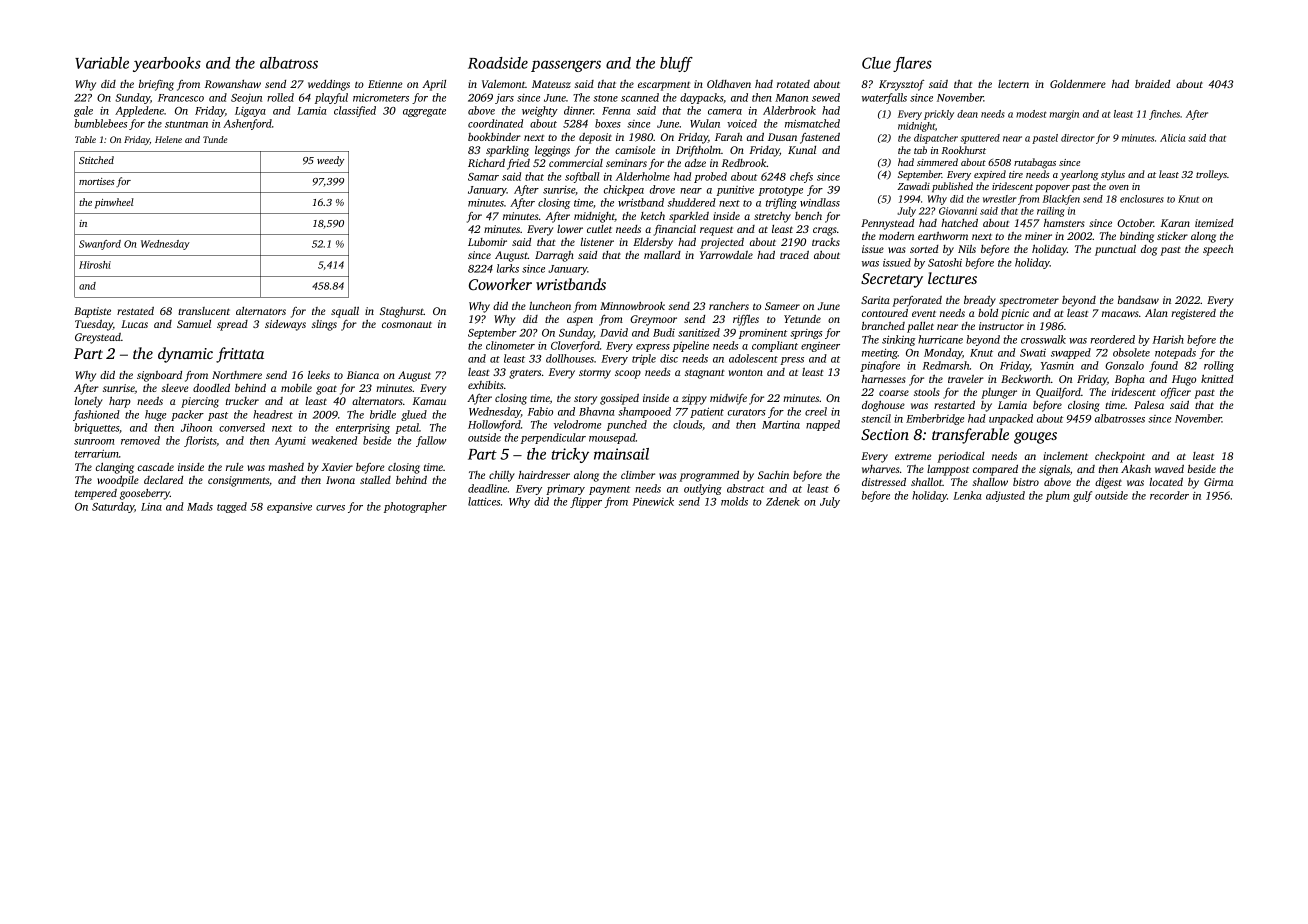 The width and height of the screenshot is (1308, 924). What do you see at coordinates (1033, 353) in the screenshot?
I see `Swati` at bounding box center [1033, 353].
